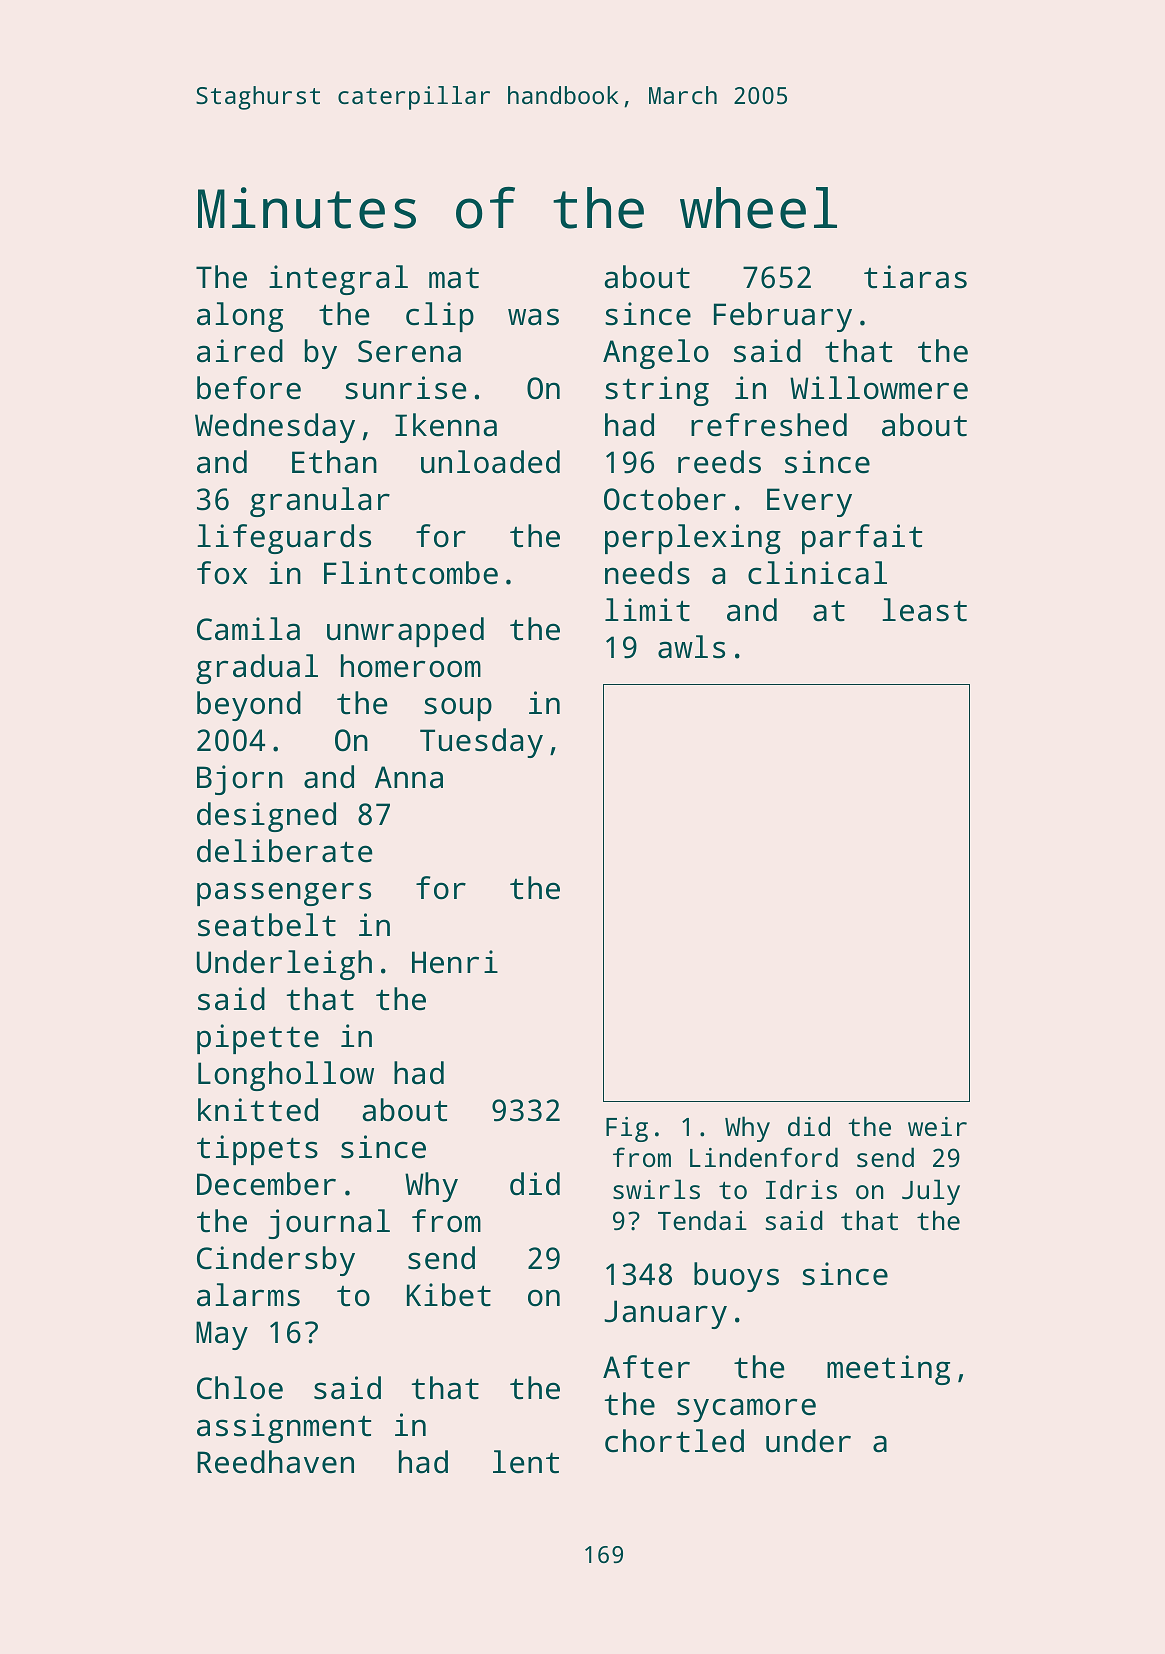 The width and height of the page is (1165, 1654). Describe the element at coordinates (915, 277) in the page. I see `tiaras` at that location.
